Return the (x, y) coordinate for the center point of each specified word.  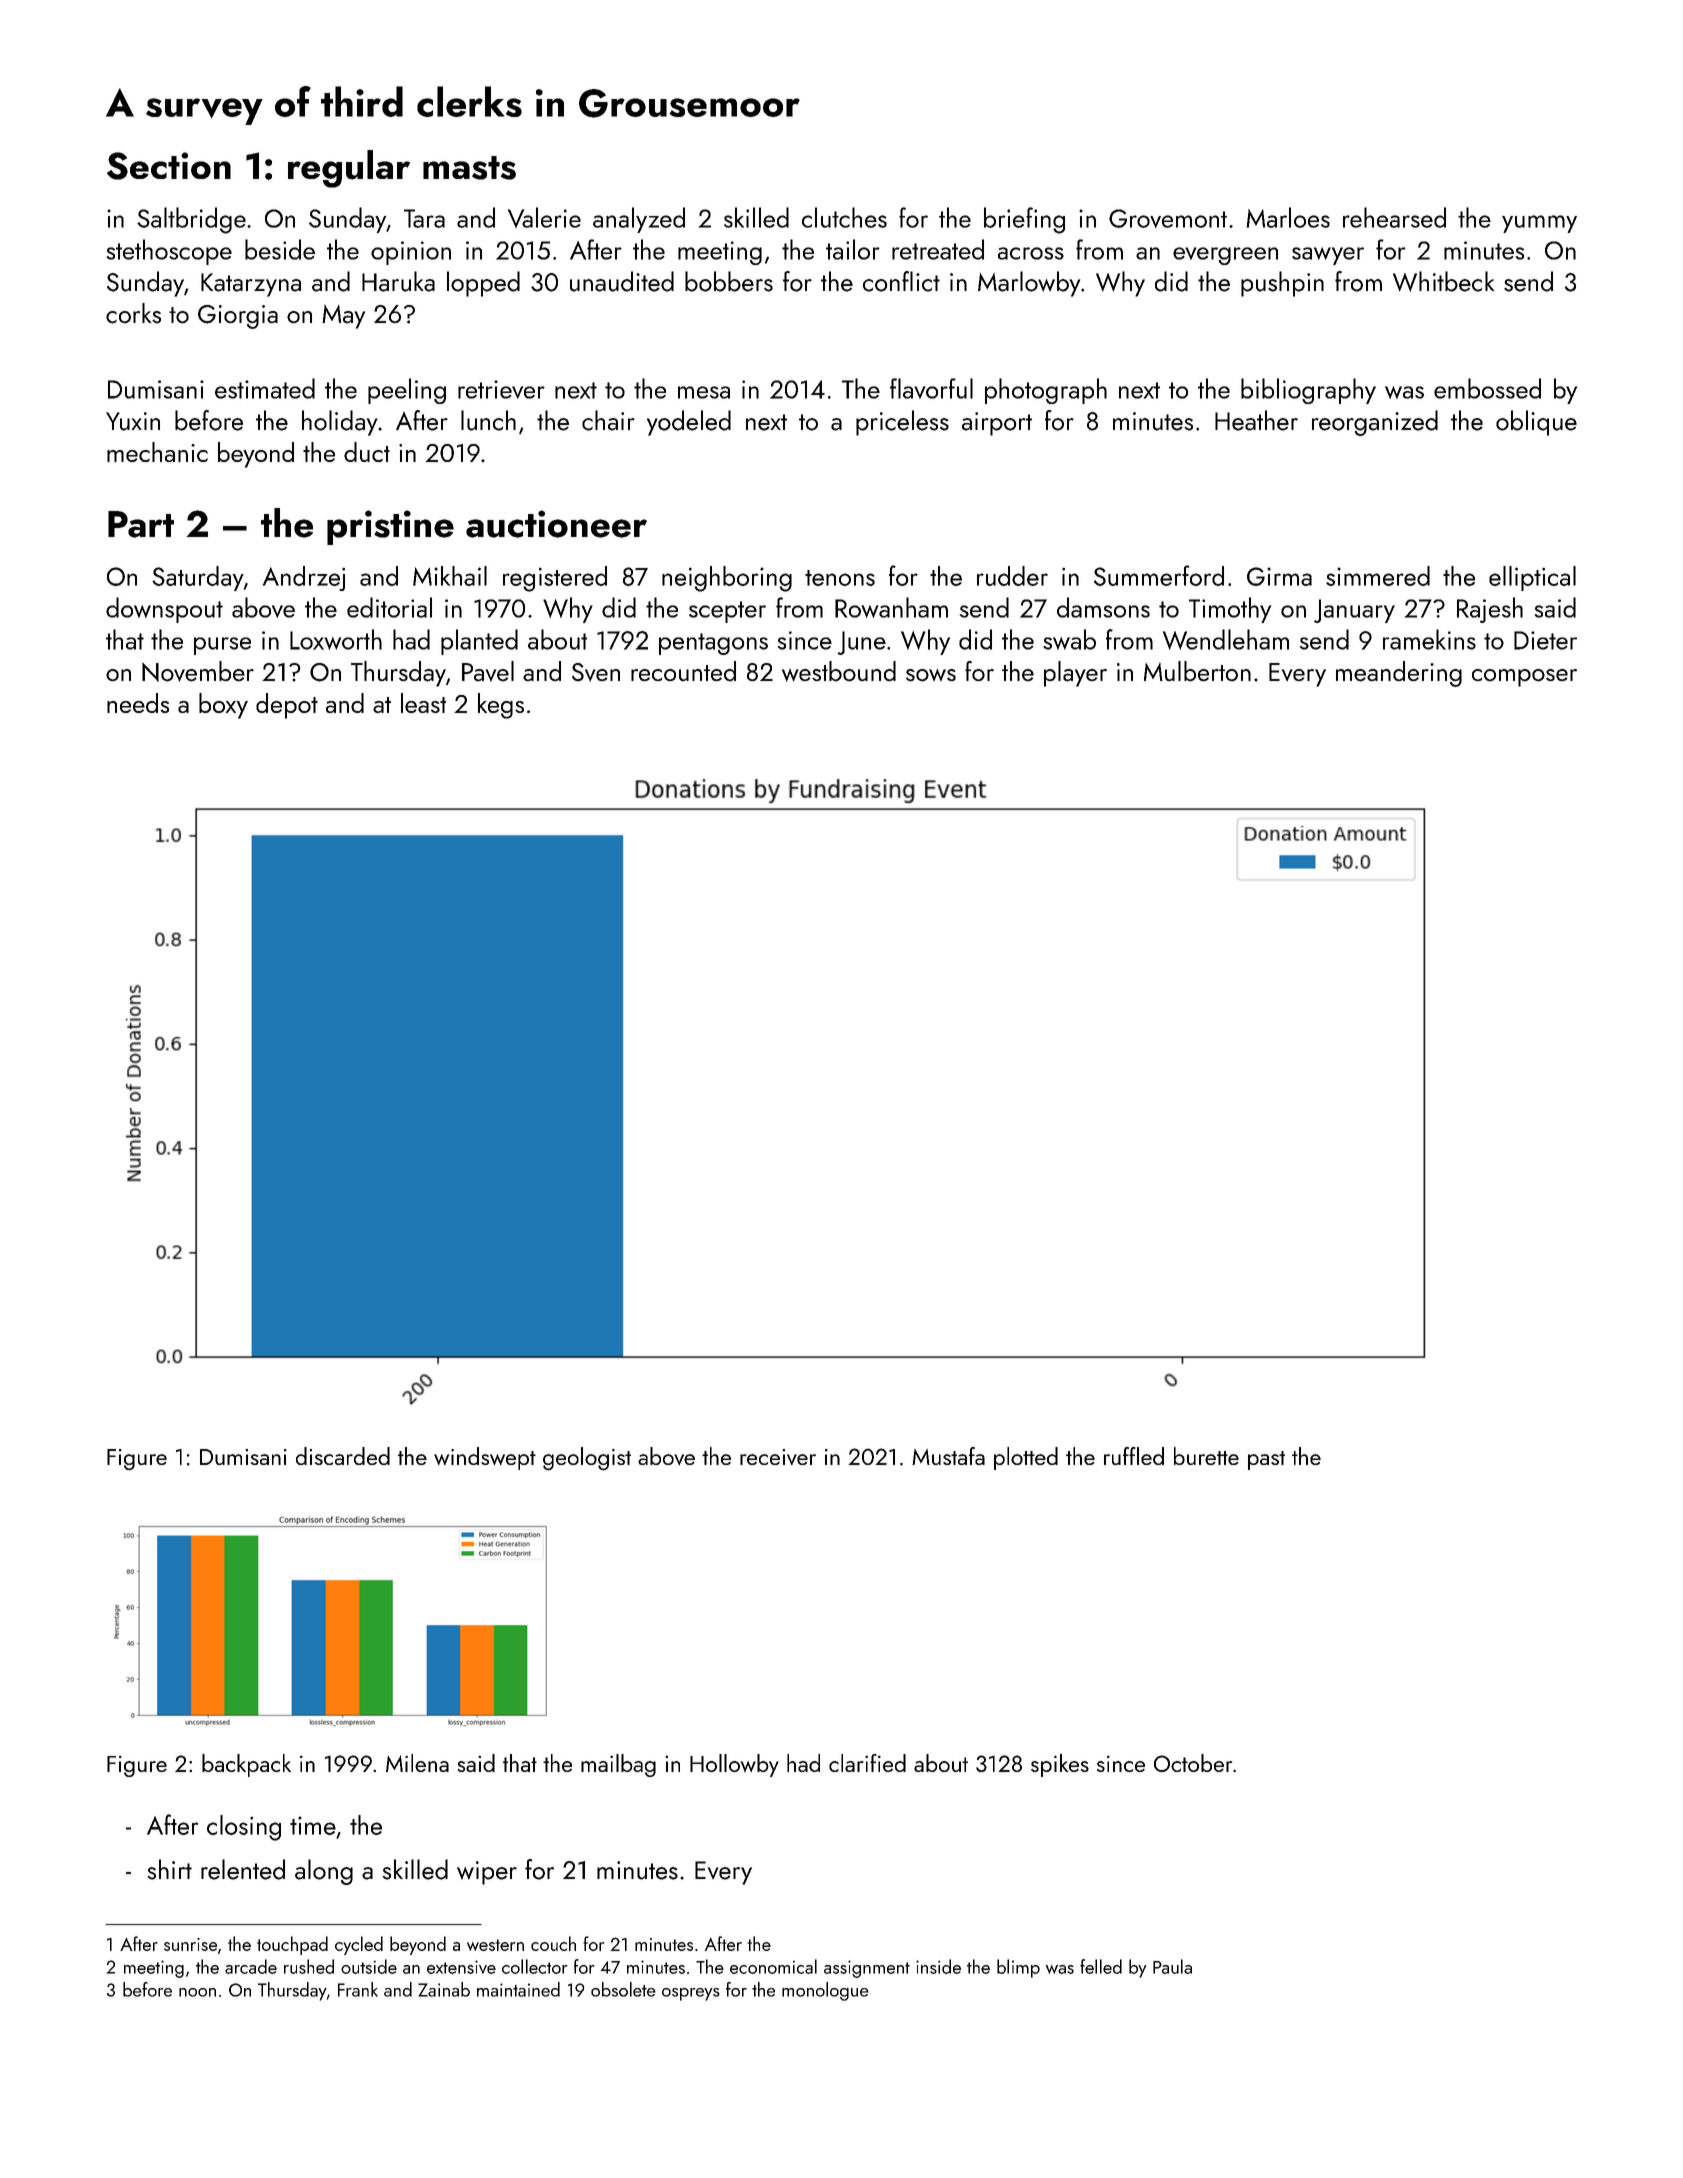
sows (931, 675)
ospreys (691, 1994)
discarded (343, 1456)
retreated (938, 249)
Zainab (444, 1989)
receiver (778, 1457)
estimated (265, 388)
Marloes (1288, 217)
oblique (1536, 423)
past (1266, 1460)
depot (287, 706)
